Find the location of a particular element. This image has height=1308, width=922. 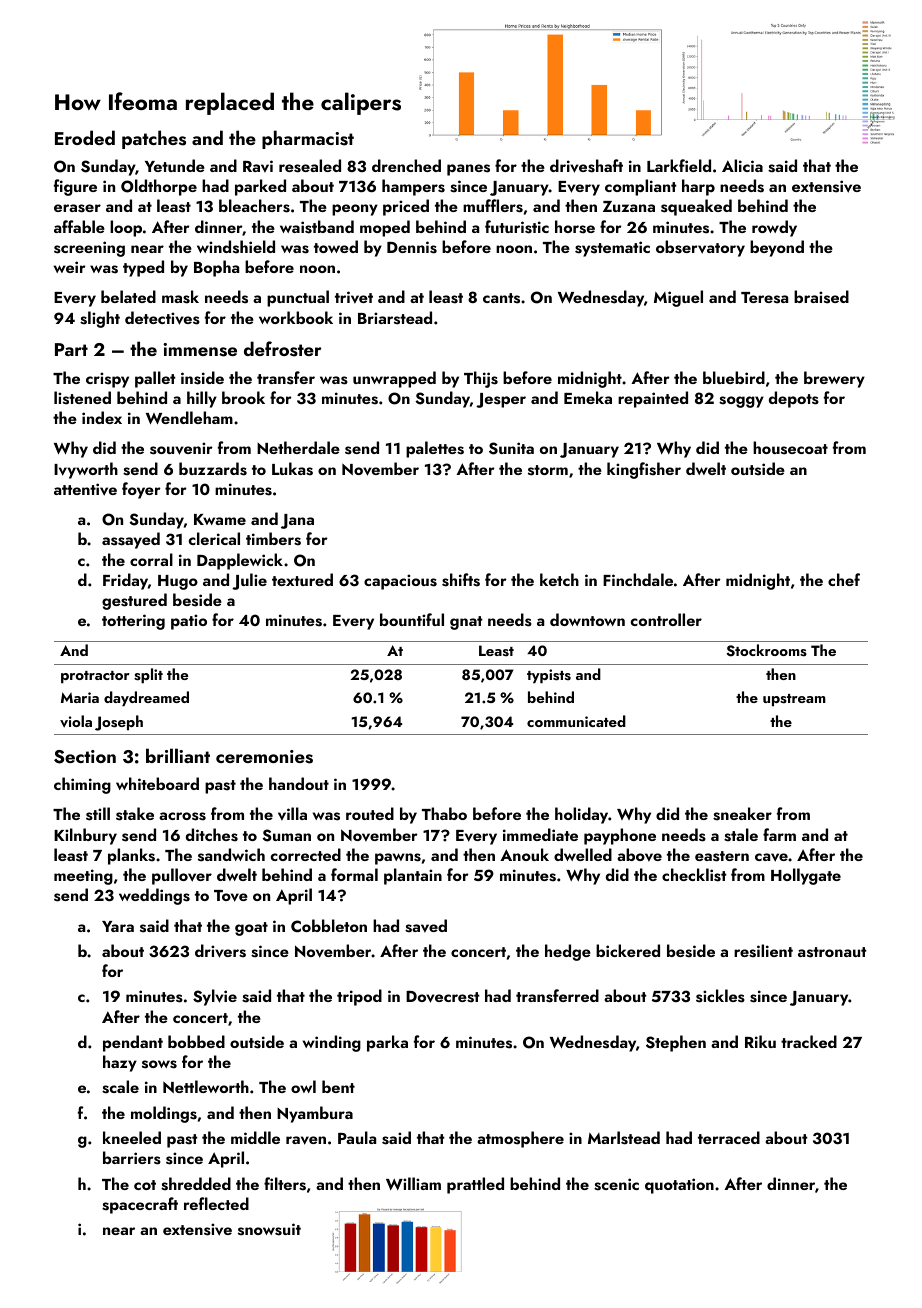

pullover is located at coordinates (182, 876).
